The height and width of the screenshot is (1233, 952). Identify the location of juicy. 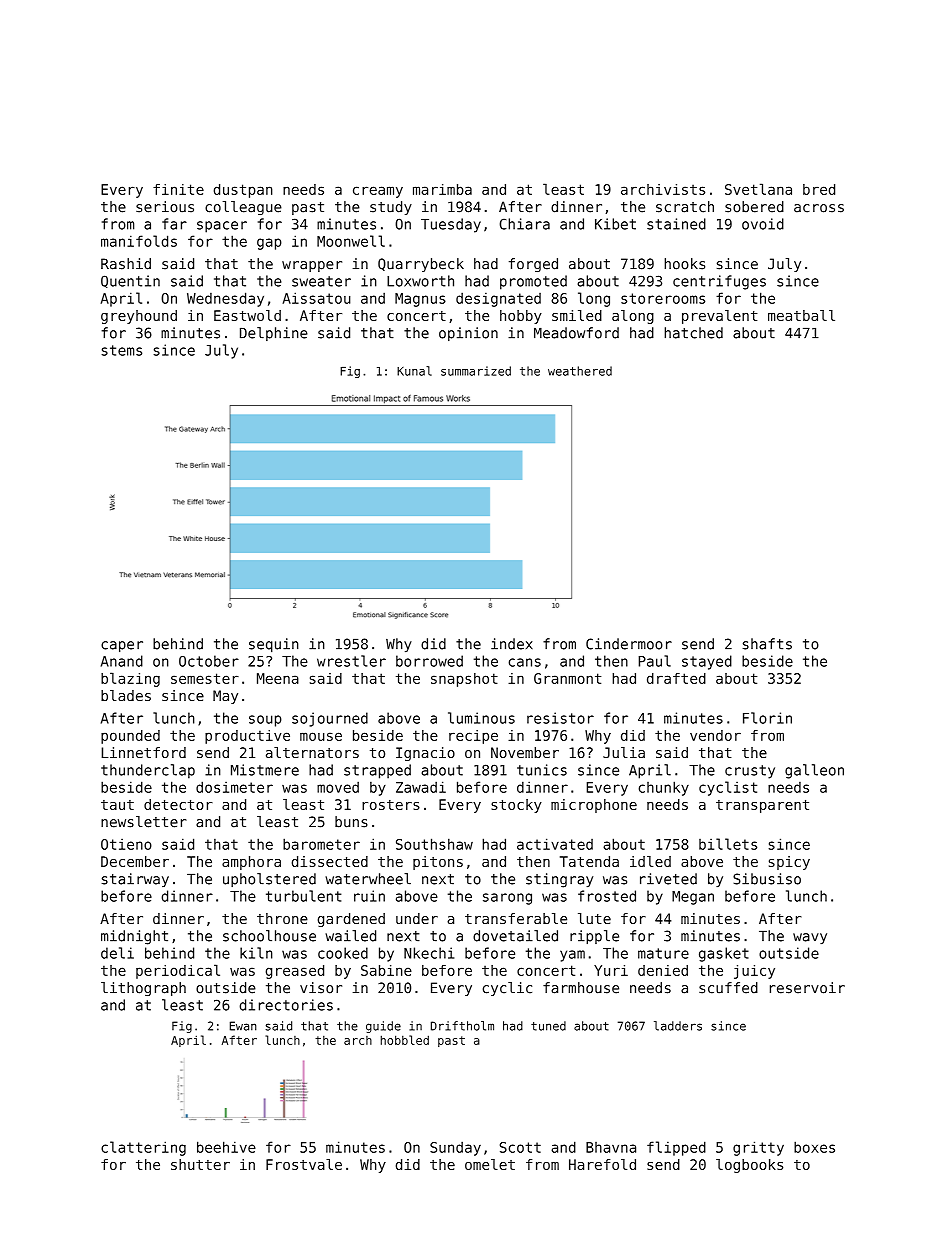
(754, 972).
